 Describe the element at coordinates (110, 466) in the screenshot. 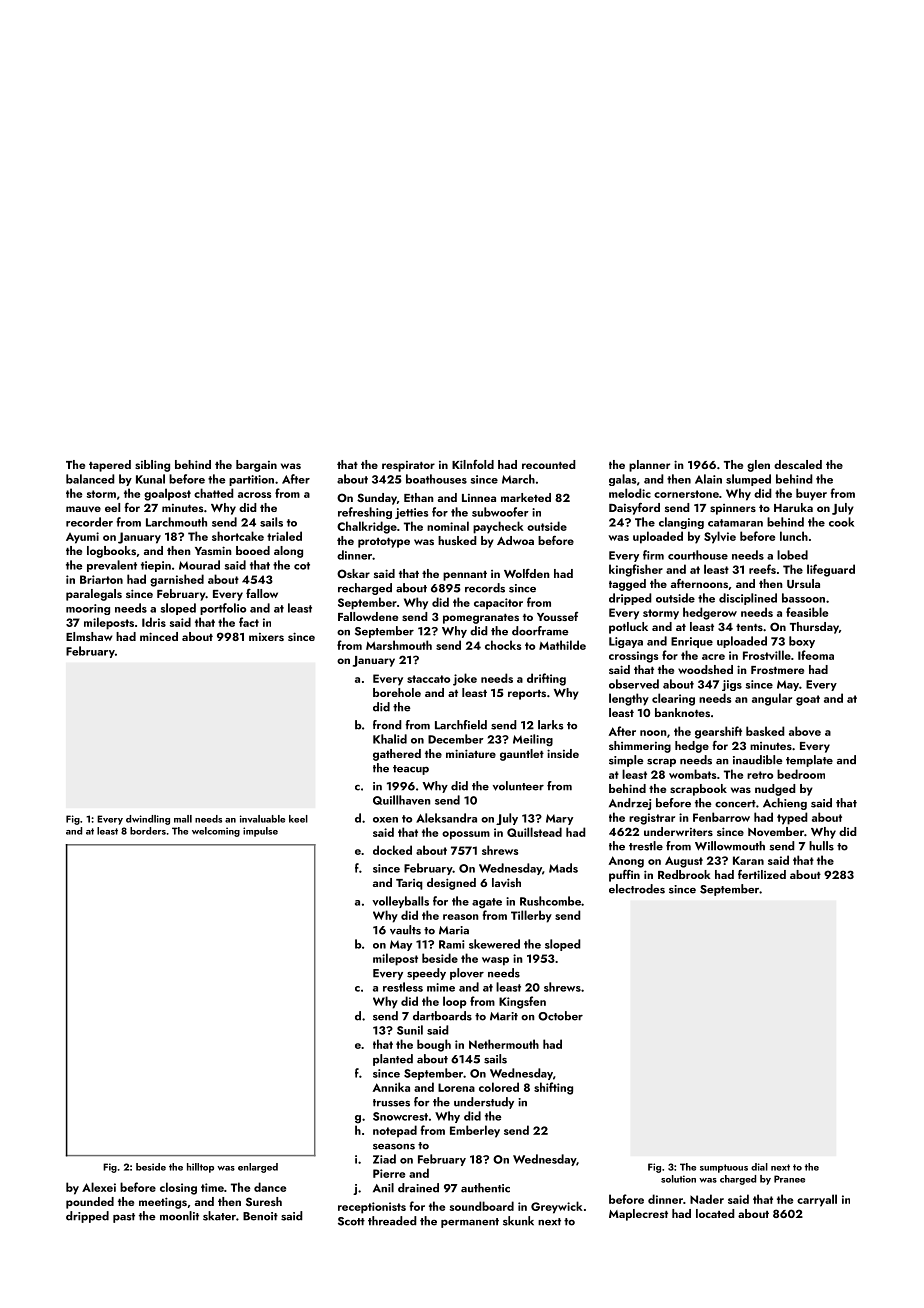

I see `tapered` at that location.
